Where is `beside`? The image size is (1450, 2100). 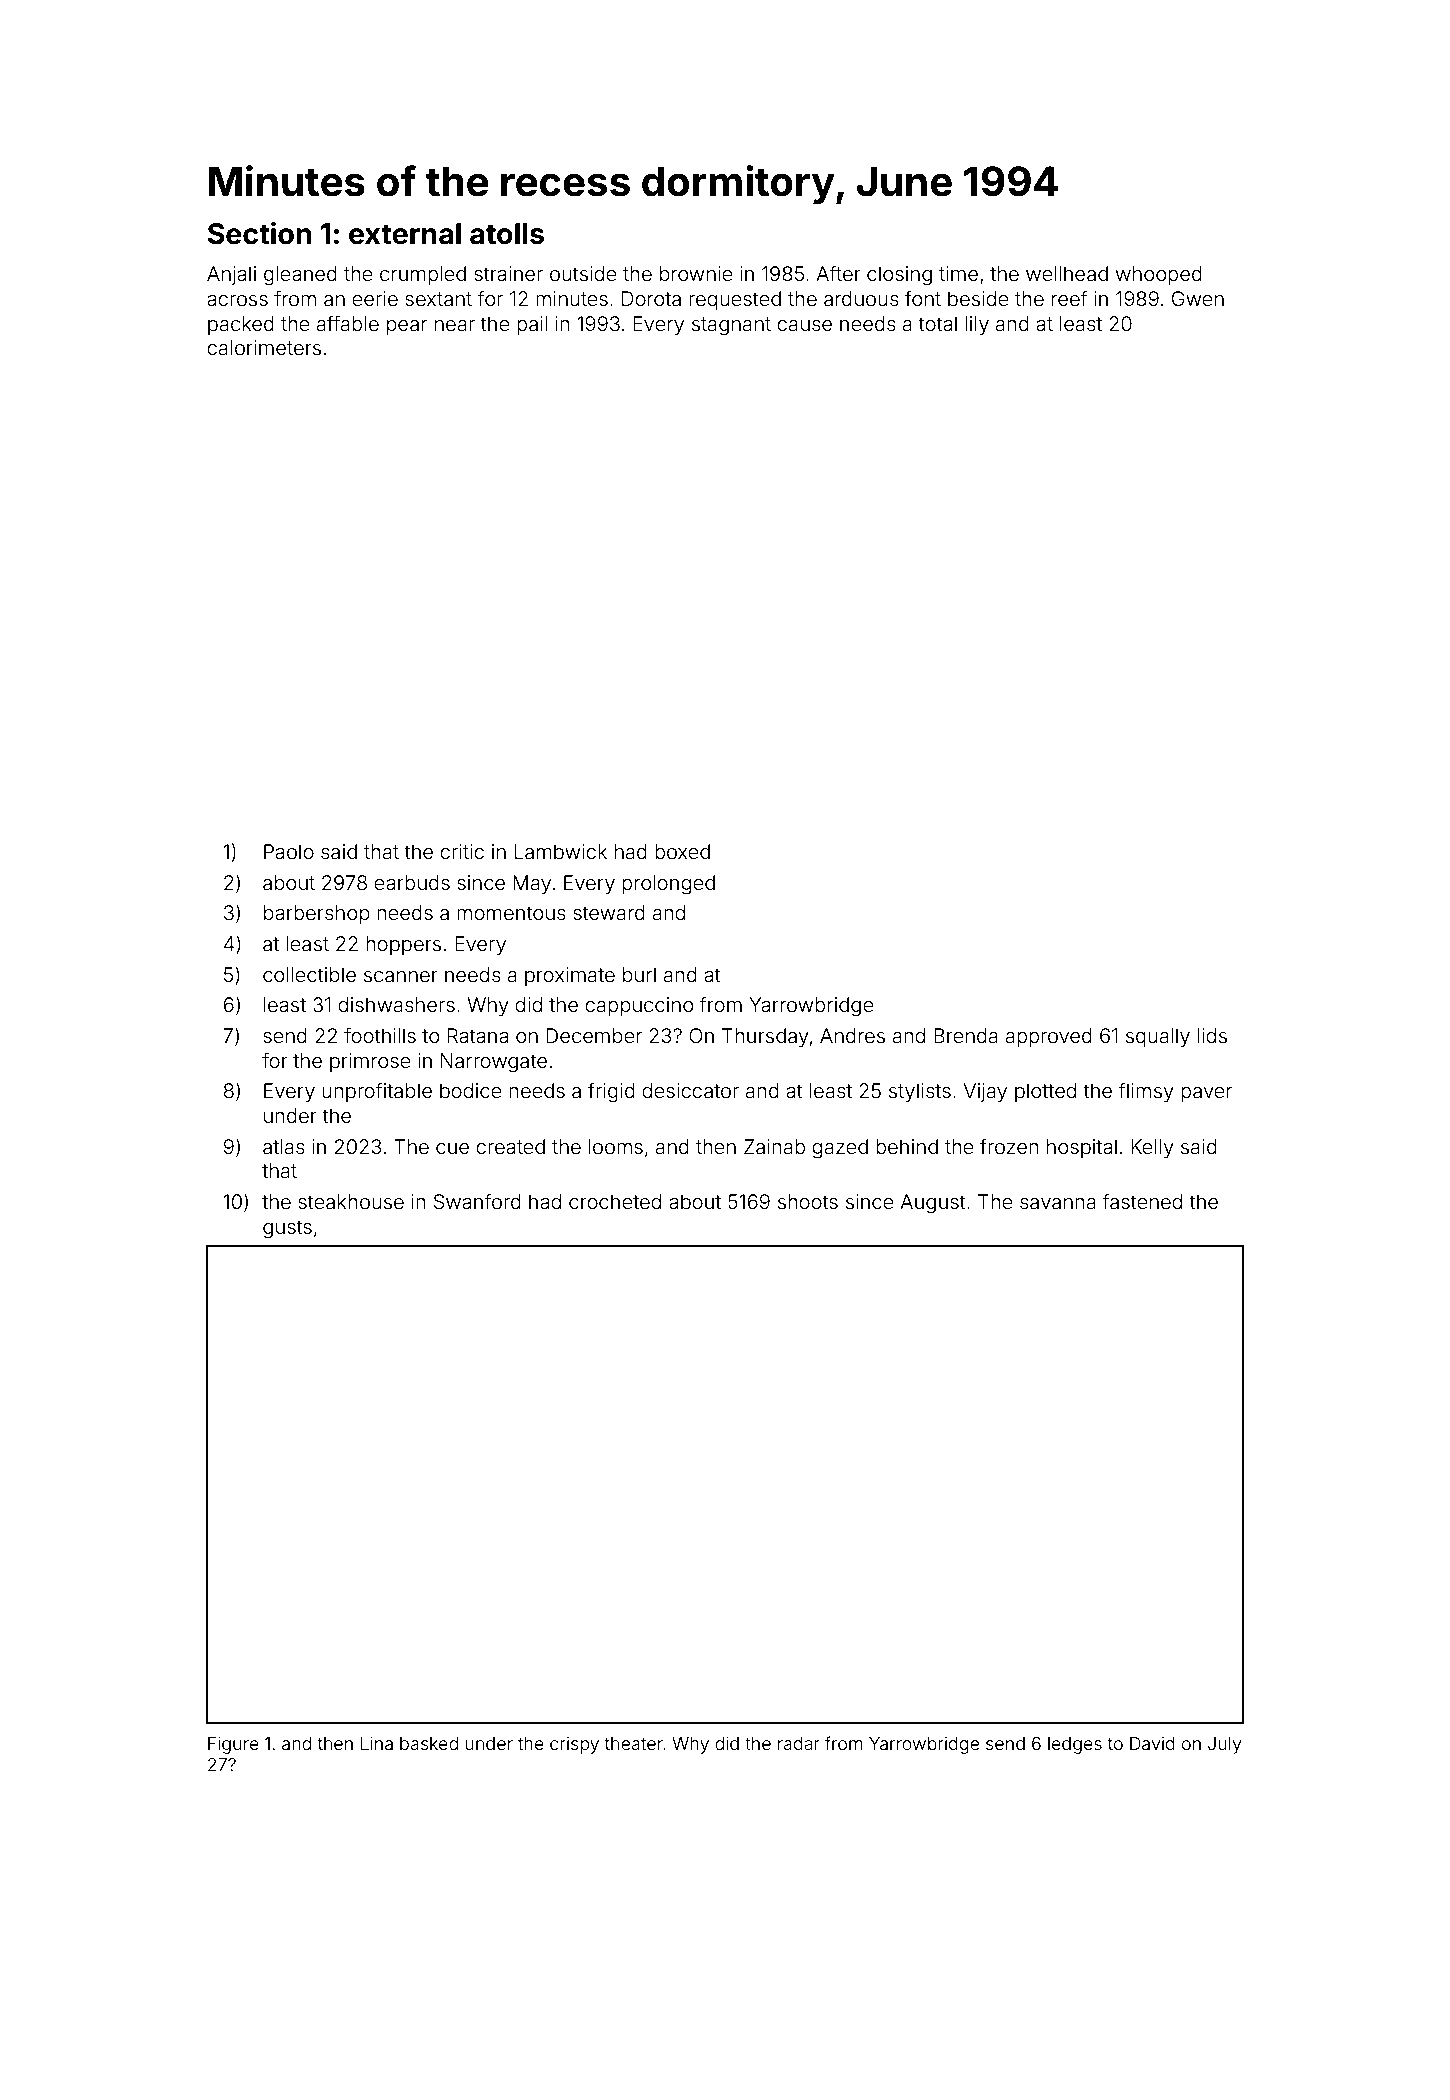
beside is located at coordinates (978, 298).
